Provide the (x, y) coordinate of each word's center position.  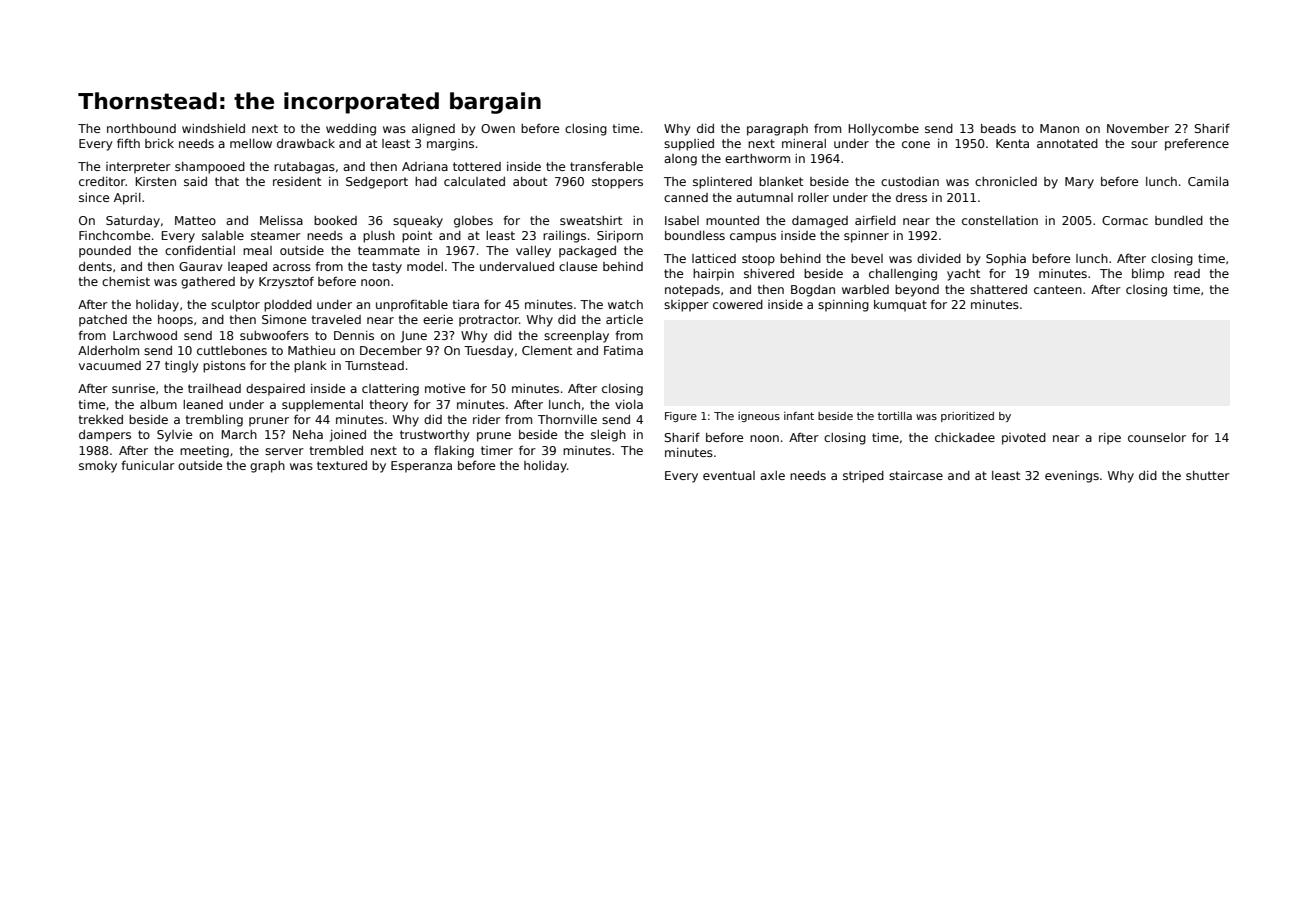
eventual (729, 475)
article (624, 319)
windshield (213, 128)
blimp (1148, 275)
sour (1144, 144)
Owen (498, 128)
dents (95, 266)
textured (342, 465)
